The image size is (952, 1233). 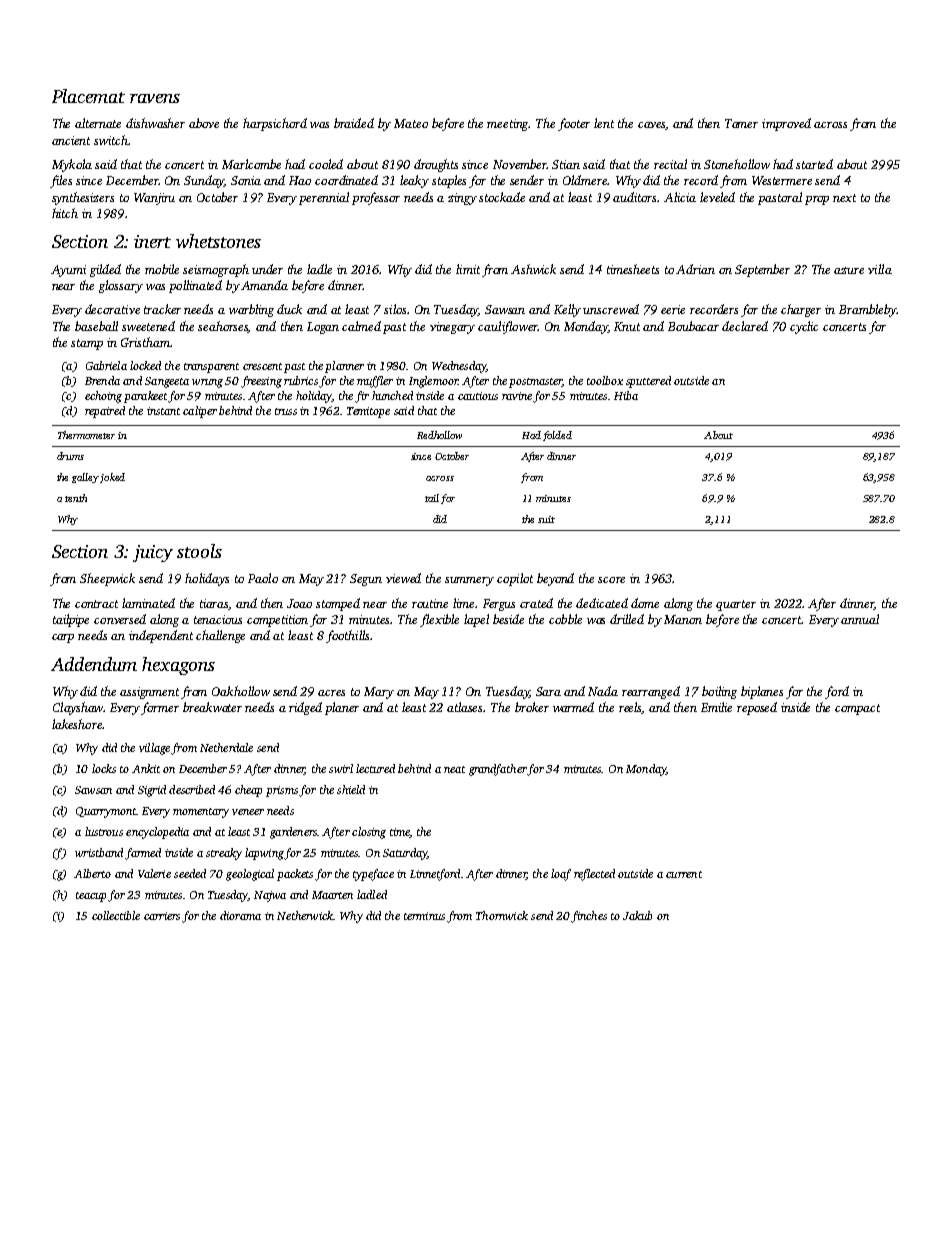 What do you see at coordinates (468, 269) in the image?
I see `limit` at bounding box center [468, 269].
